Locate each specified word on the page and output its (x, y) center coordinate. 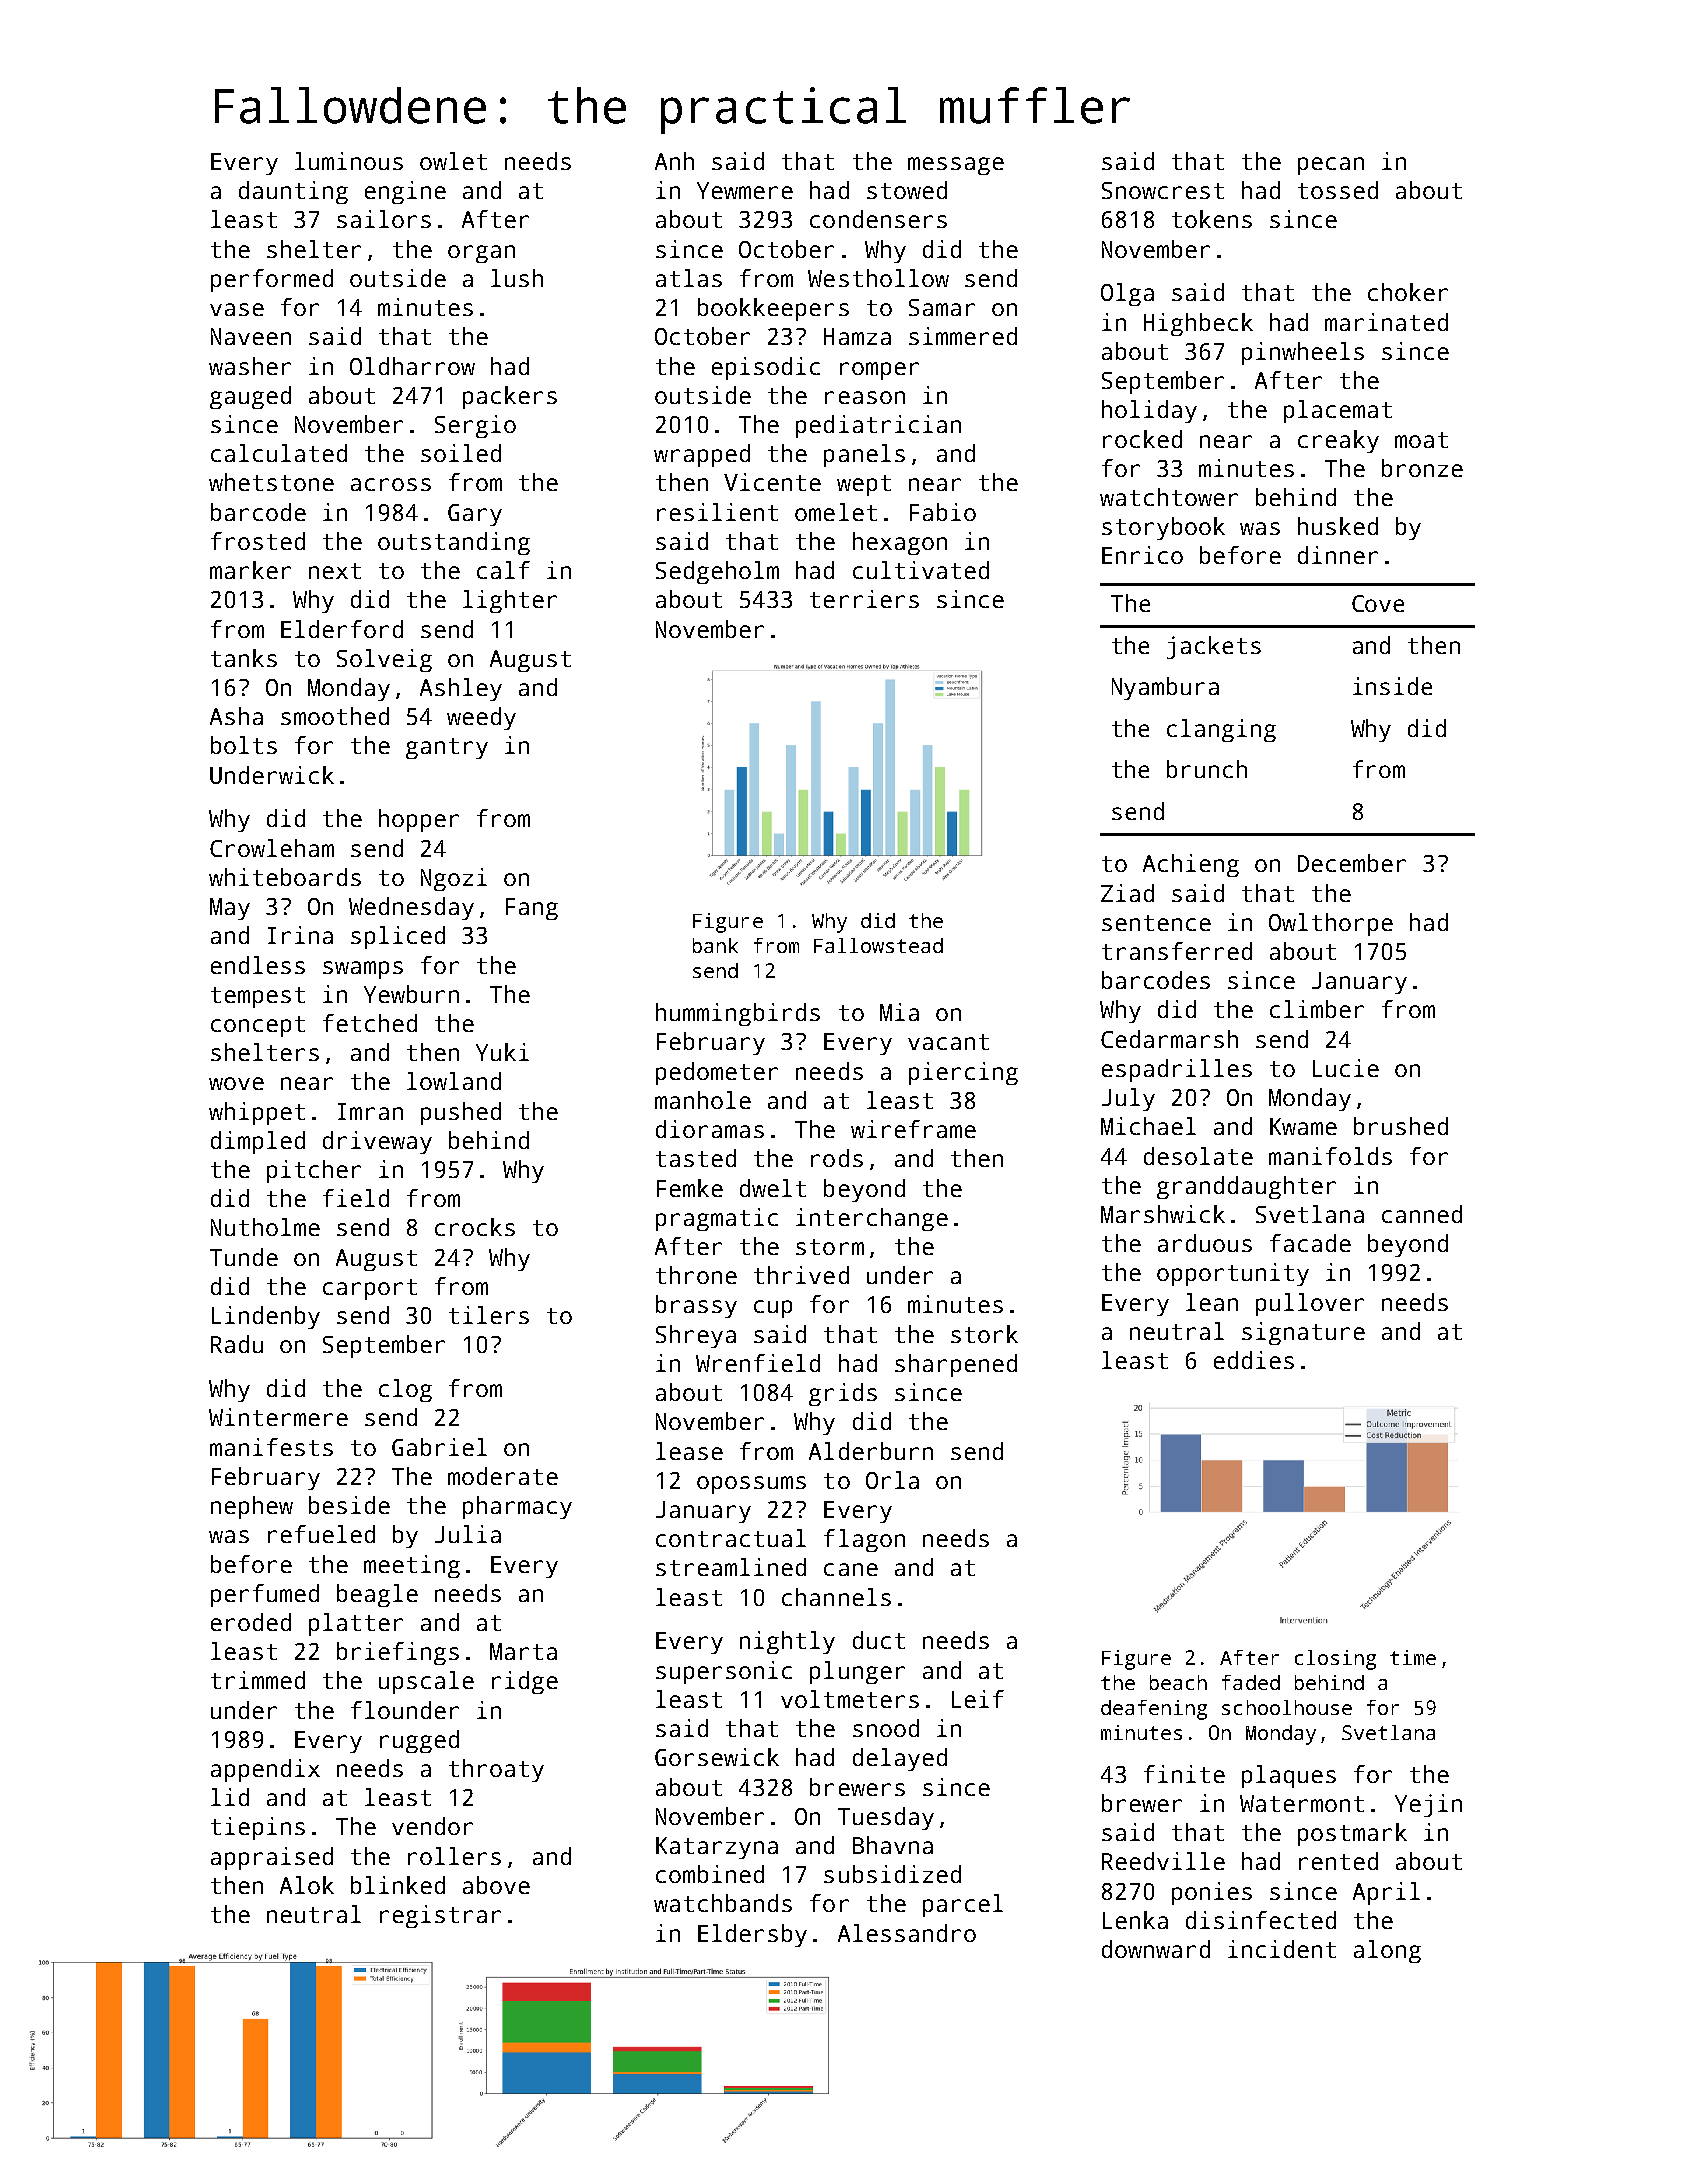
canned (1422, 1214)
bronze (1422, 468)
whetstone (271, 482)
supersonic (724, 1672)
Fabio (943, 512)
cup (773, 1309)
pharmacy (517, 1507)
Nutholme (265, 1227)
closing (1335, 1660)
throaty (496, 1770)
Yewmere (745, 190)
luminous (349, 161)
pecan (1331, 166)
